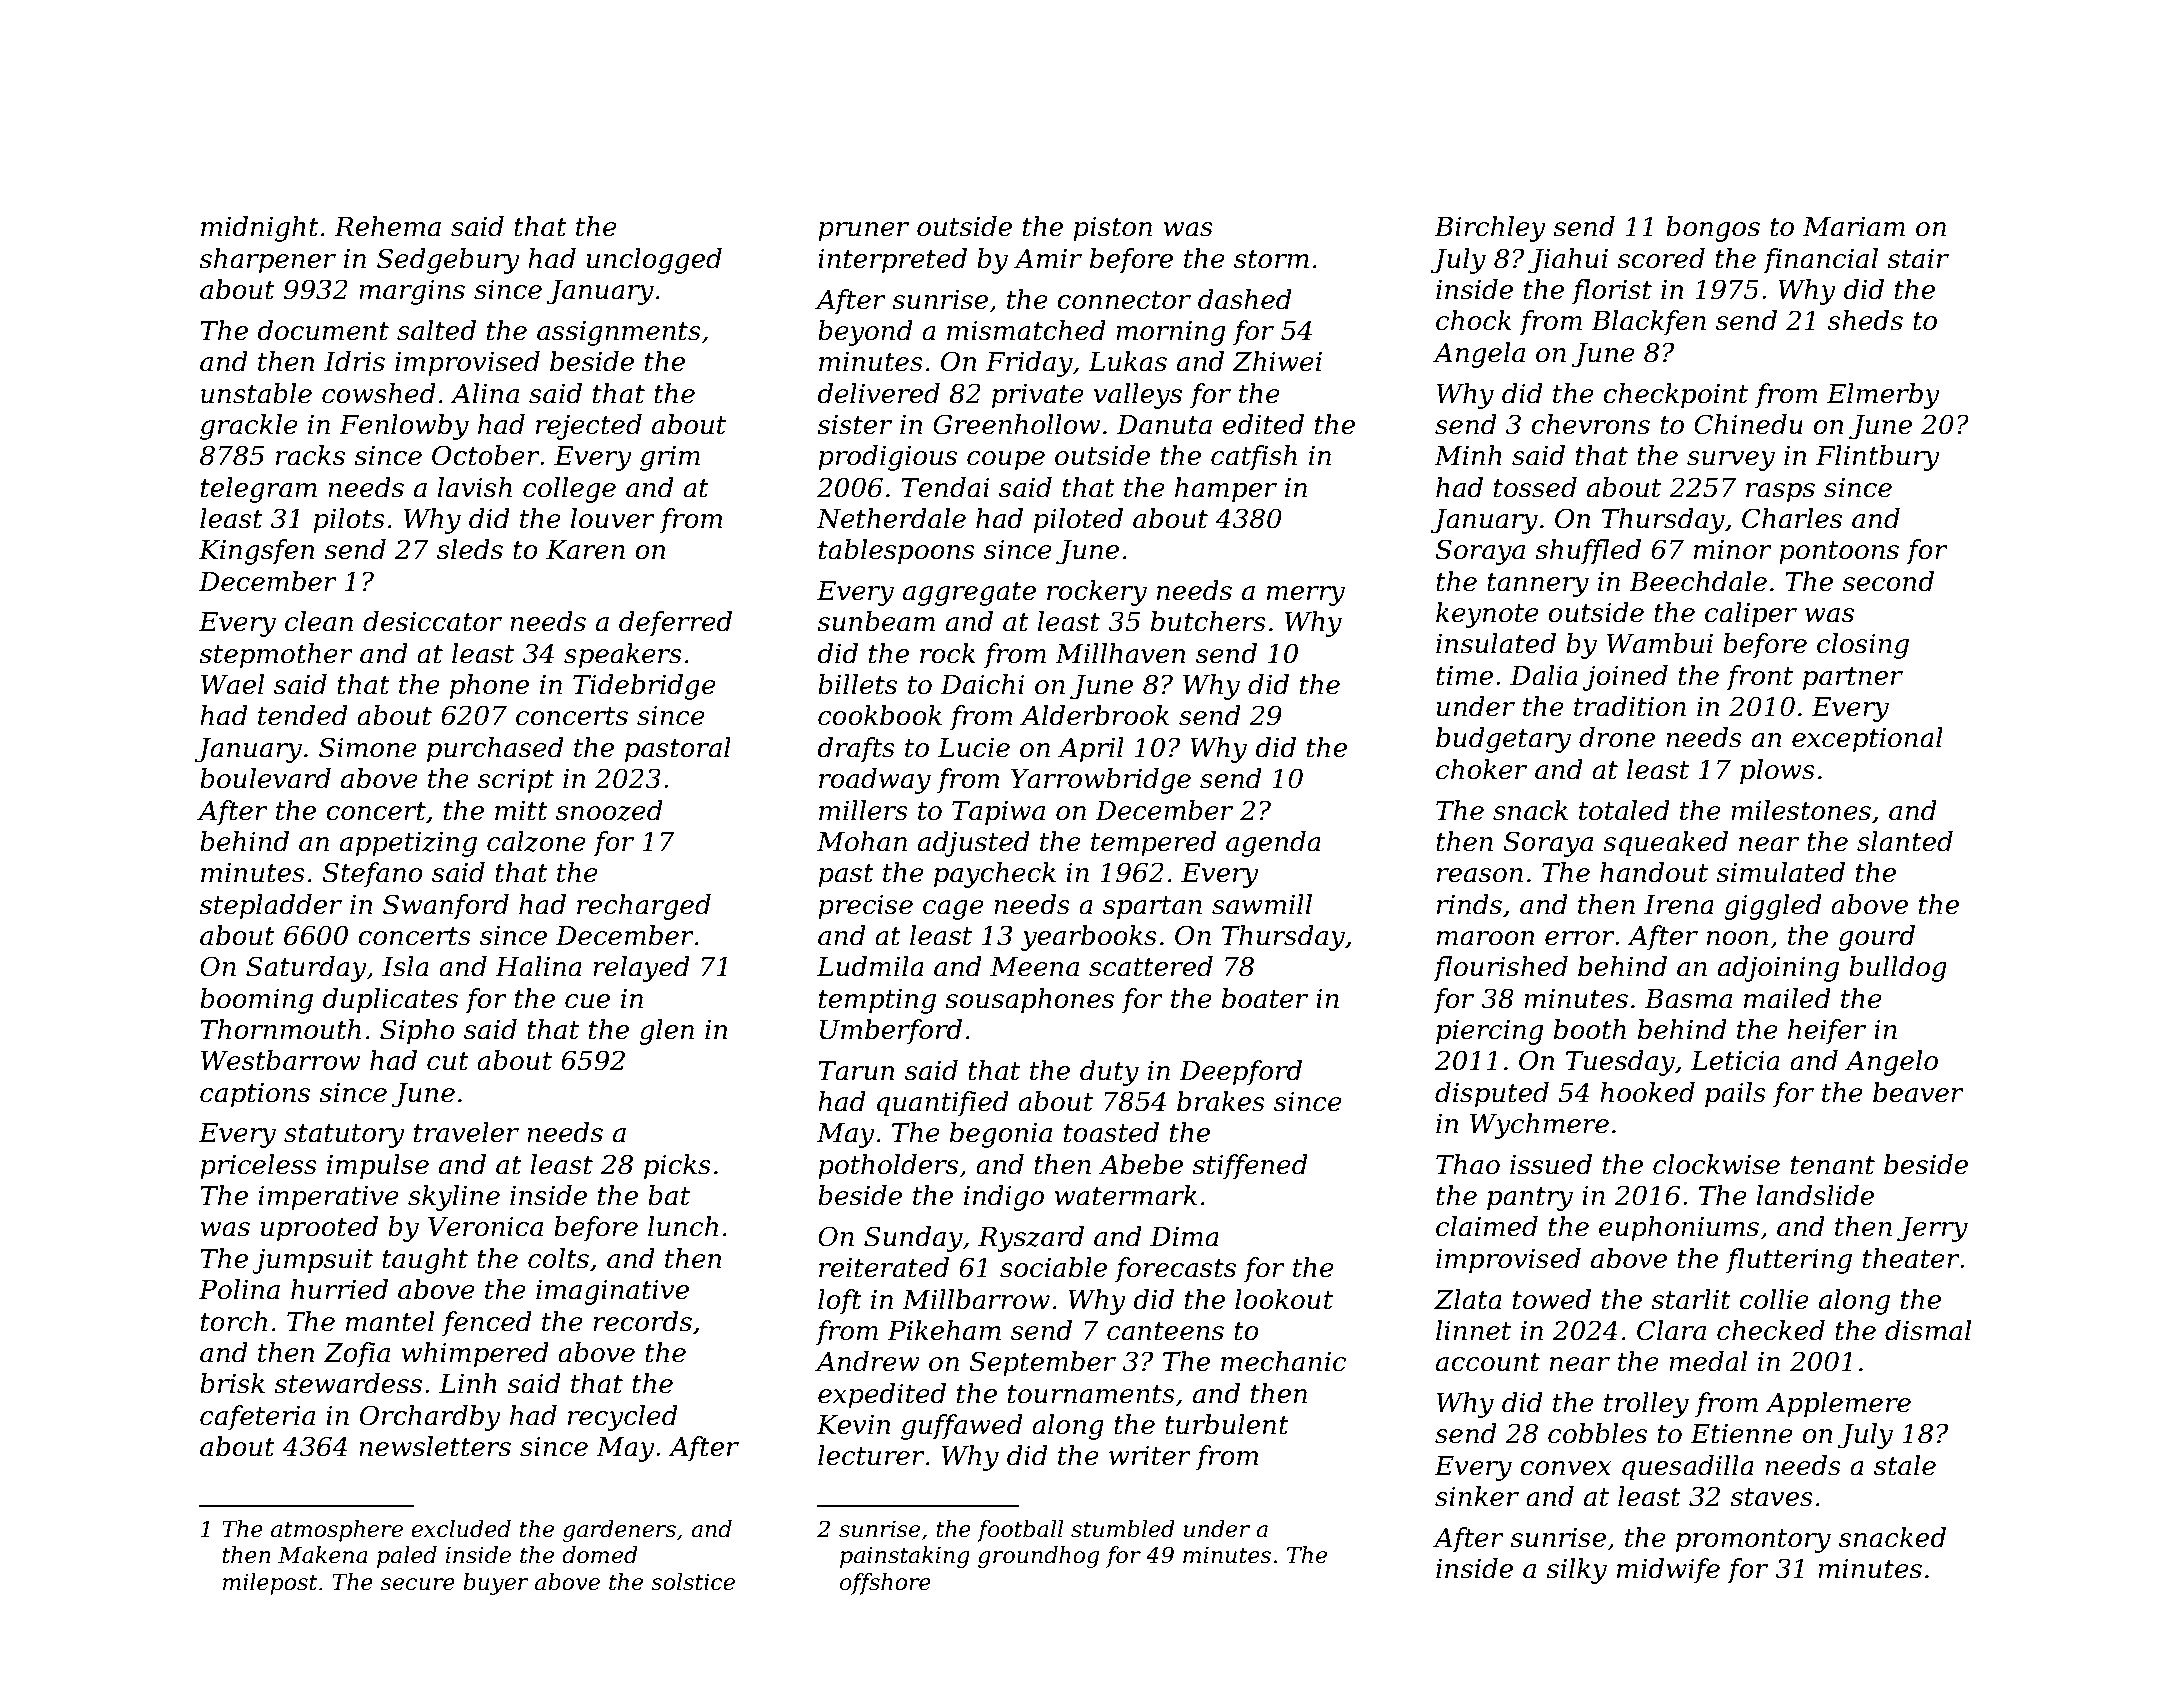  I want to click on unclogged, so click(654, 261).
